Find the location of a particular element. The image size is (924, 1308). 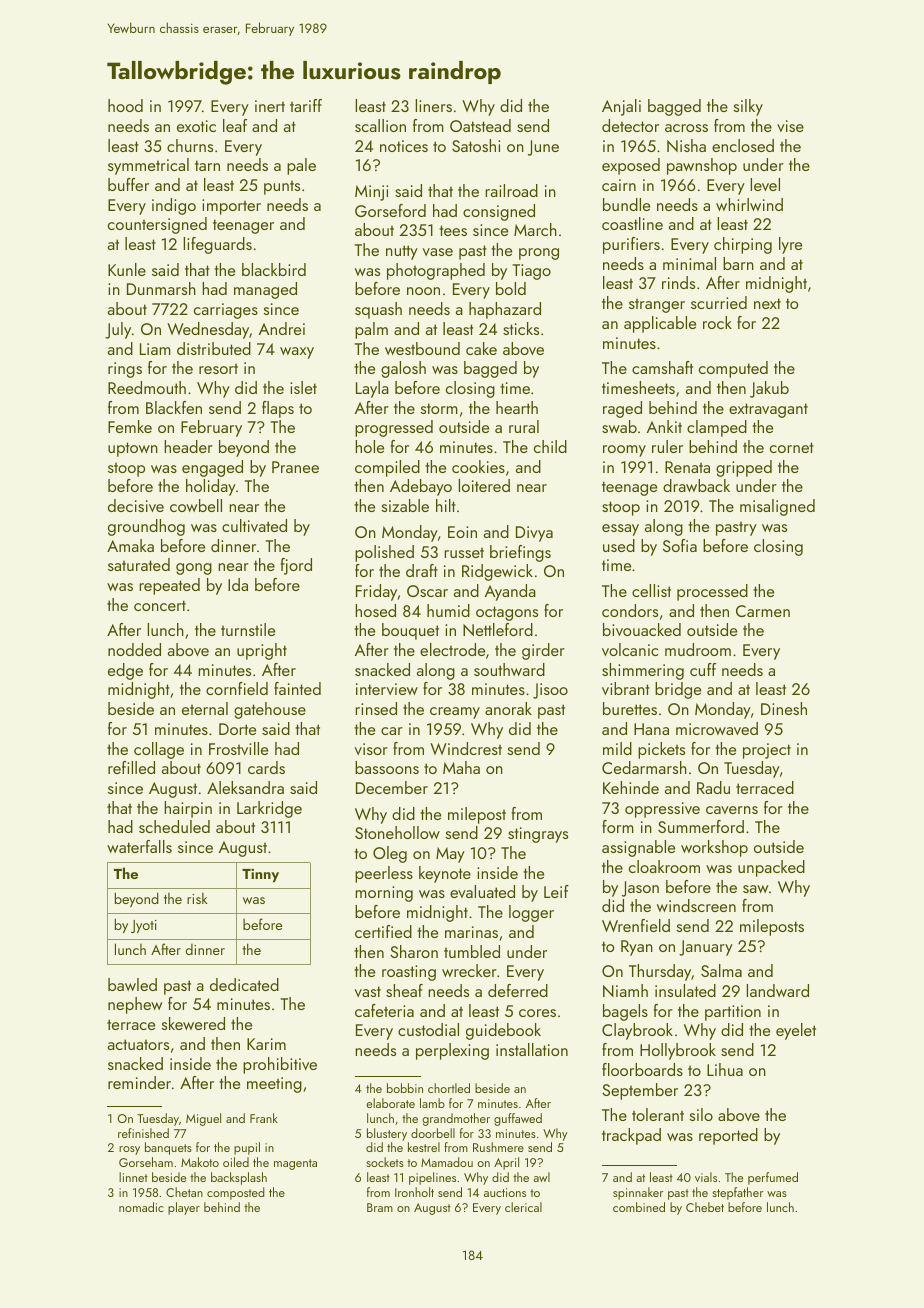

Leif is located at coordinates (556, 891).
